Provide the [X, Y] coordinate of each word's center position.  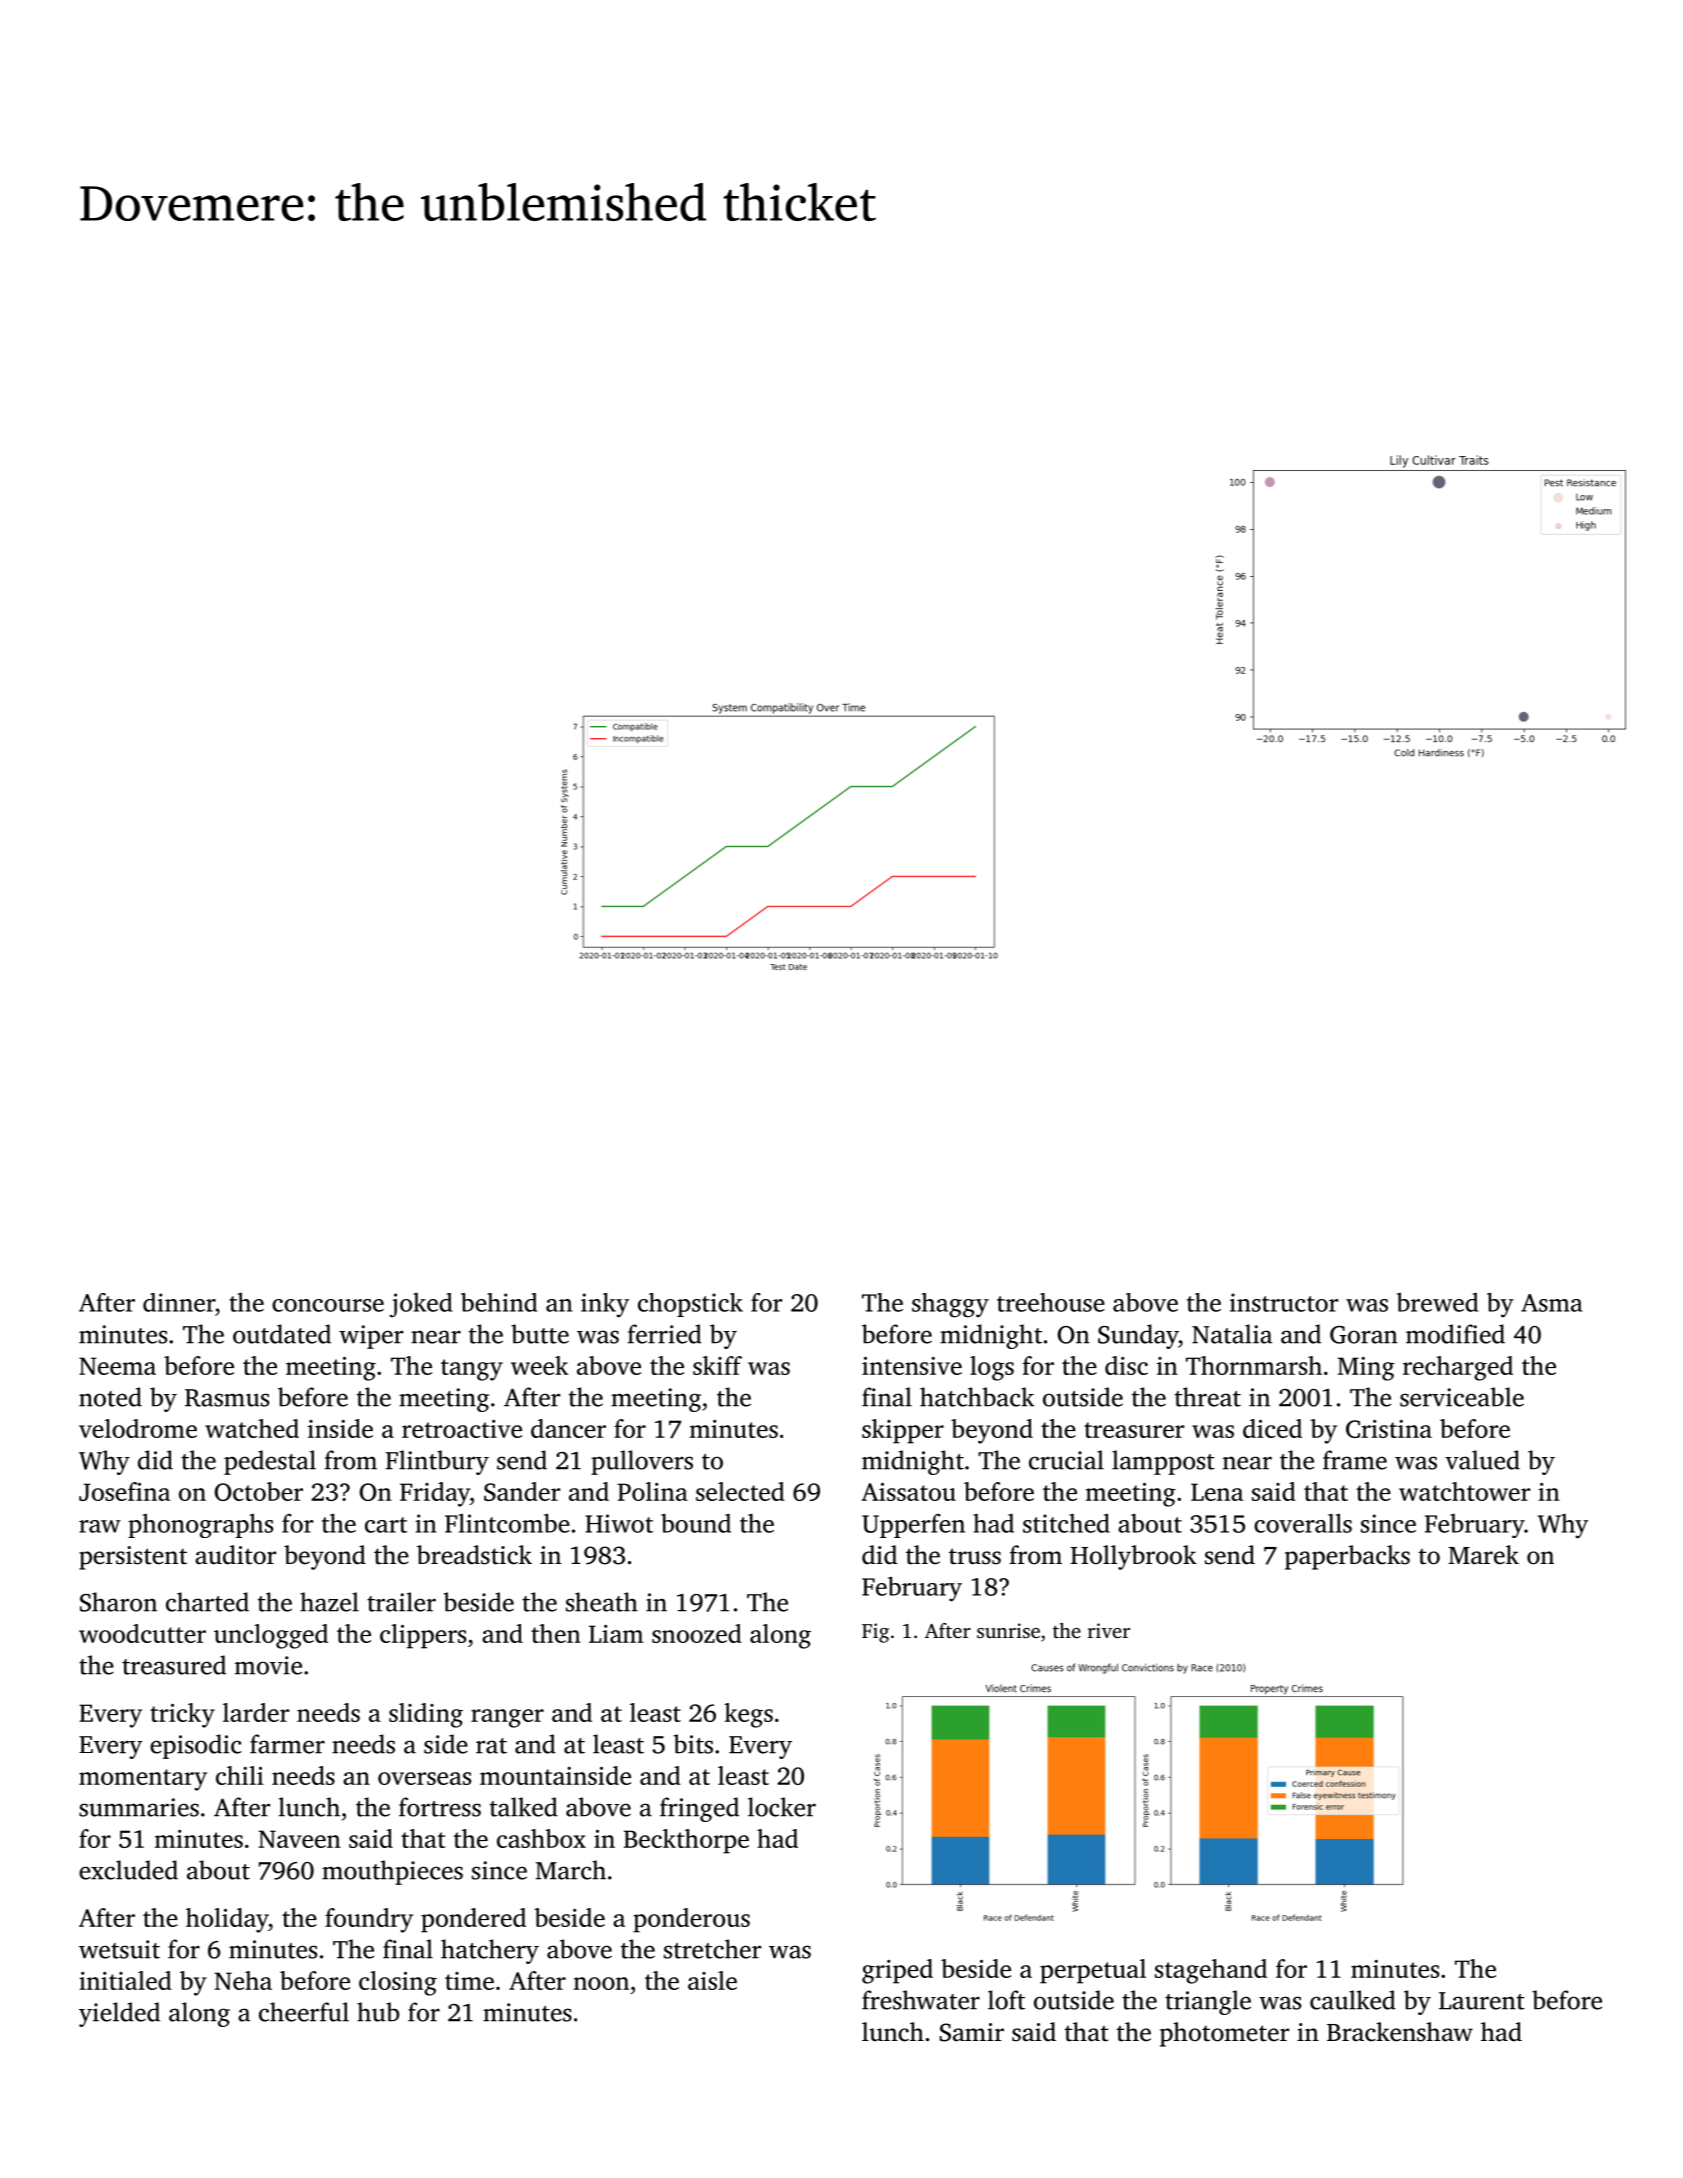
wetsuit [119, 1949]
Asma [1552, 1303]
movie [268, 1665]
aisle [712, 1980]
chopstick [690, 1305]
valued [1482, 1460]
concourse [328, 1305]
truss [975, 1556]
